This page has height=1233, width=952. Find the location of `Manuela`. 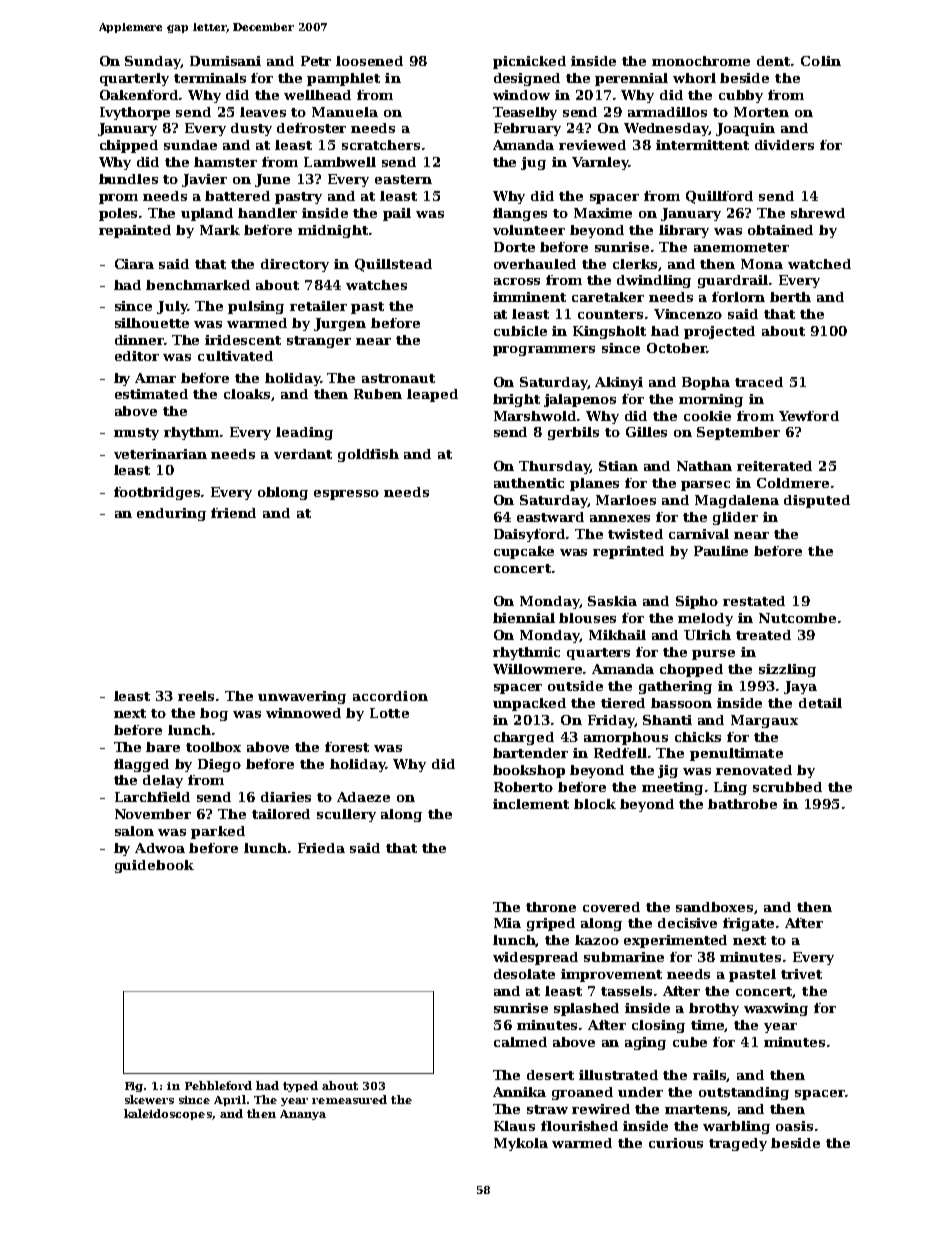

Manuela is located at coordinates (345, 112).
